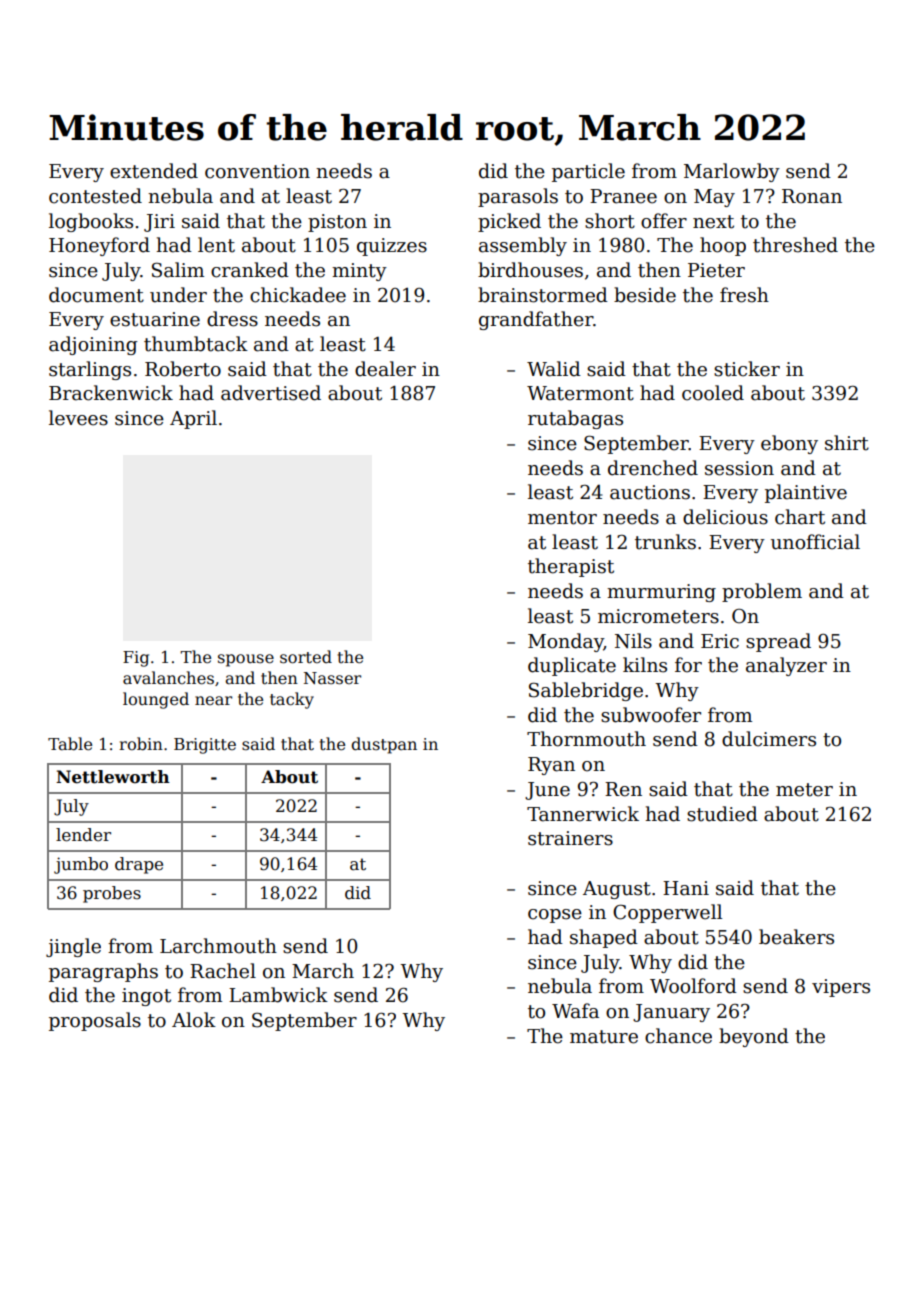 This screenshot has height=1314, width=924. I want to click on Copperwell, so click(667, 913).
